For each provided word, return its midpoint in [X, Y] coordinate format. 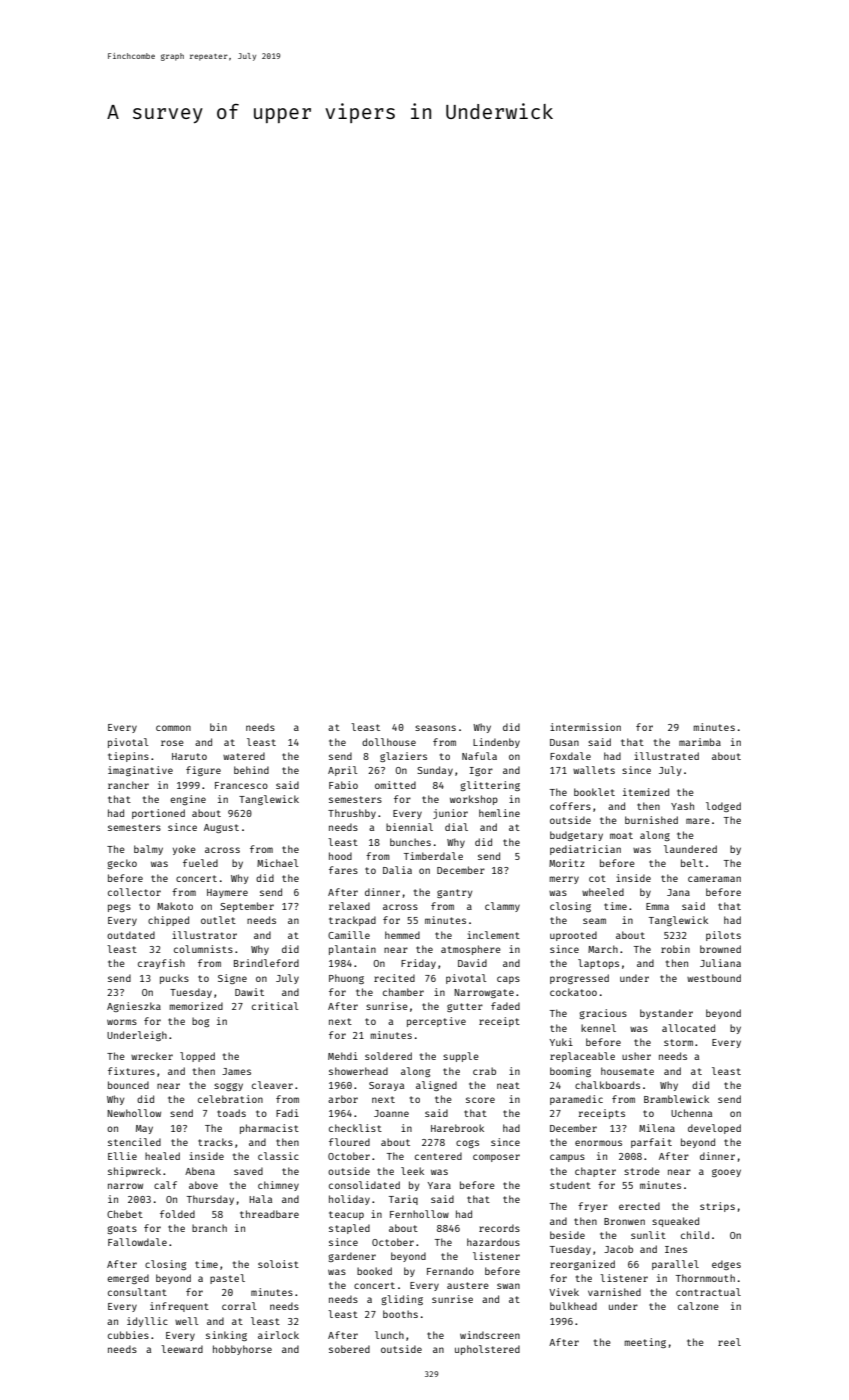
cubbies [128, 1335]
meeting [645, 1343]
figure [203, 771]
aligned [436, 1086]
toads [231, 1113]
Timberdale [433, 856]
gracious [603, 1014]
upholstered [487, 1350]
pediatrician [585, 850]
